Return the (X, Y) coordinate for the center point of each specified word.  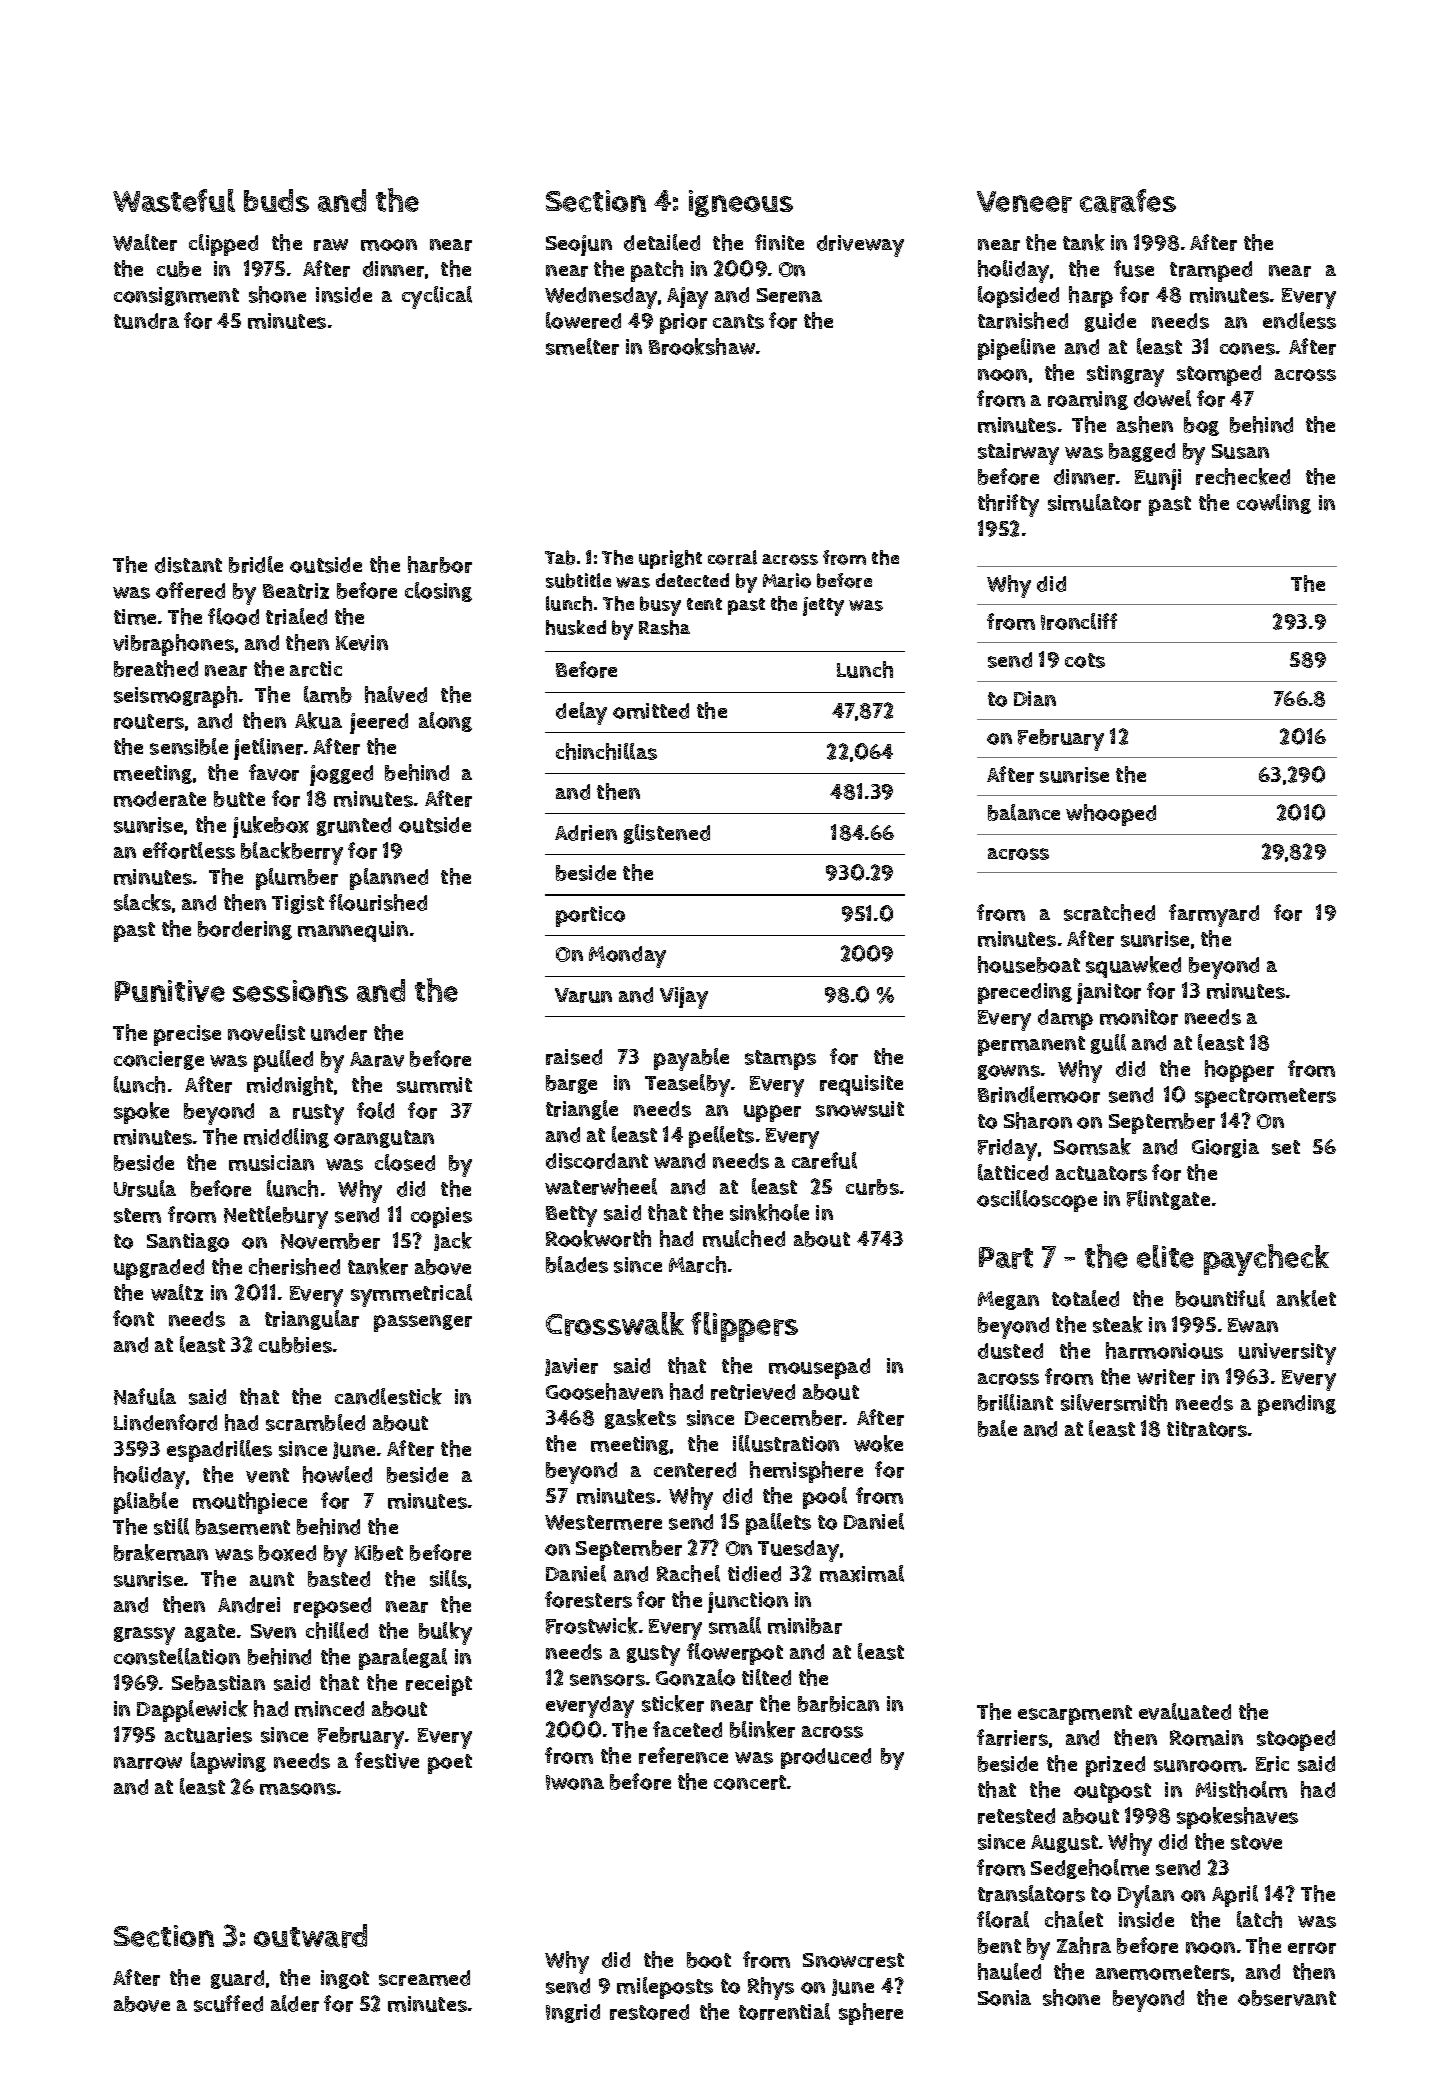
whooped (1111, 815)
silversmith (1114, 1402)
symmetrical (411, 1295)
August (1064, 1844)
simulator (1094, 502)
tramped (1211, 271)
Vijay (684, 998)
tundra (146, 321)
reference (683, 1755)
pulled (283, 1061)
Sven (273, 1631)
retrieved (753, 1392)
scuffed (228, 2003)
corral (732, 557)
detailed (662, 242)
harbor (440, 564)
